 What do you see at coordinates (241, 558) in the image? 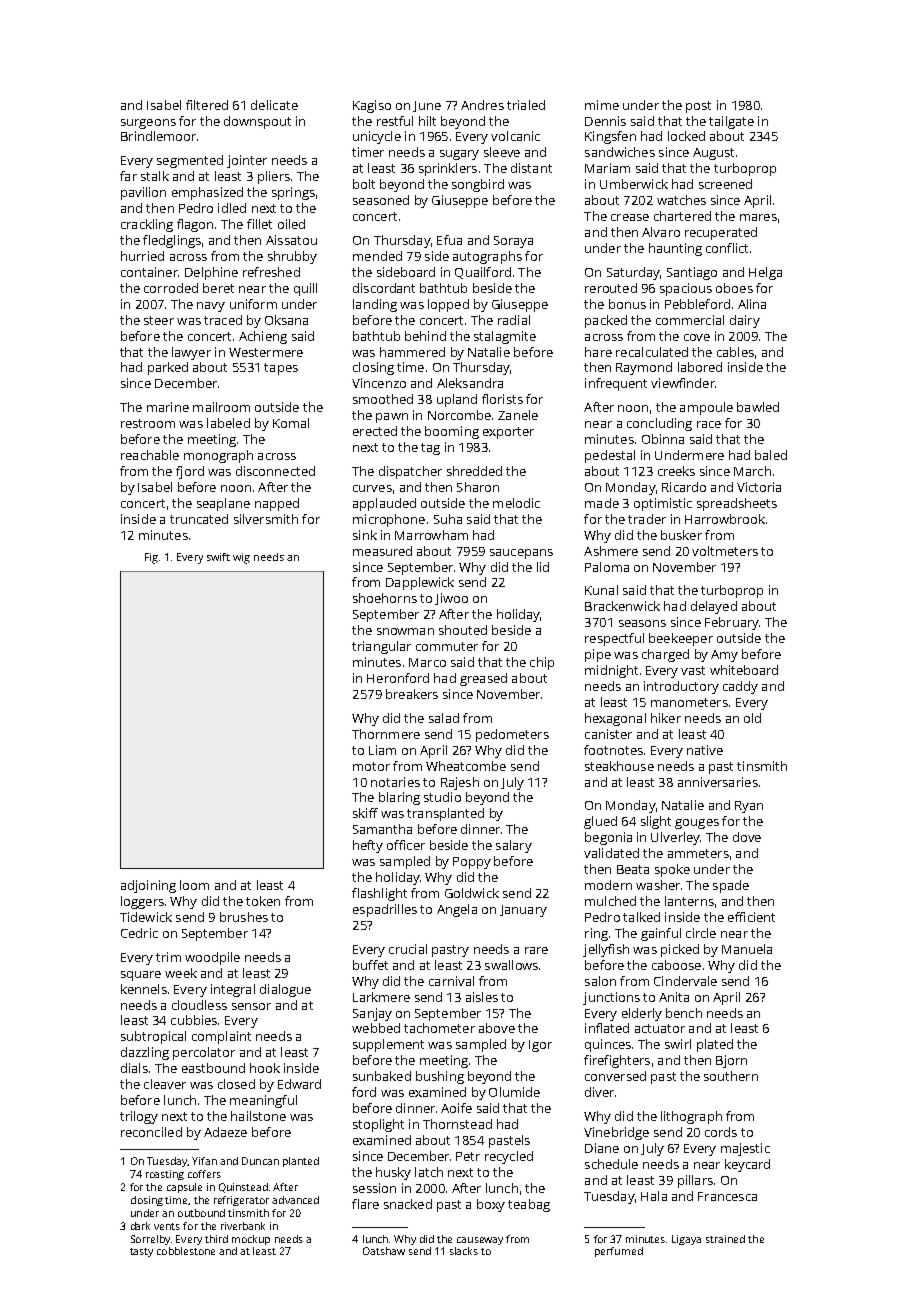
I see `wig` at bounding box center [241, 558].
